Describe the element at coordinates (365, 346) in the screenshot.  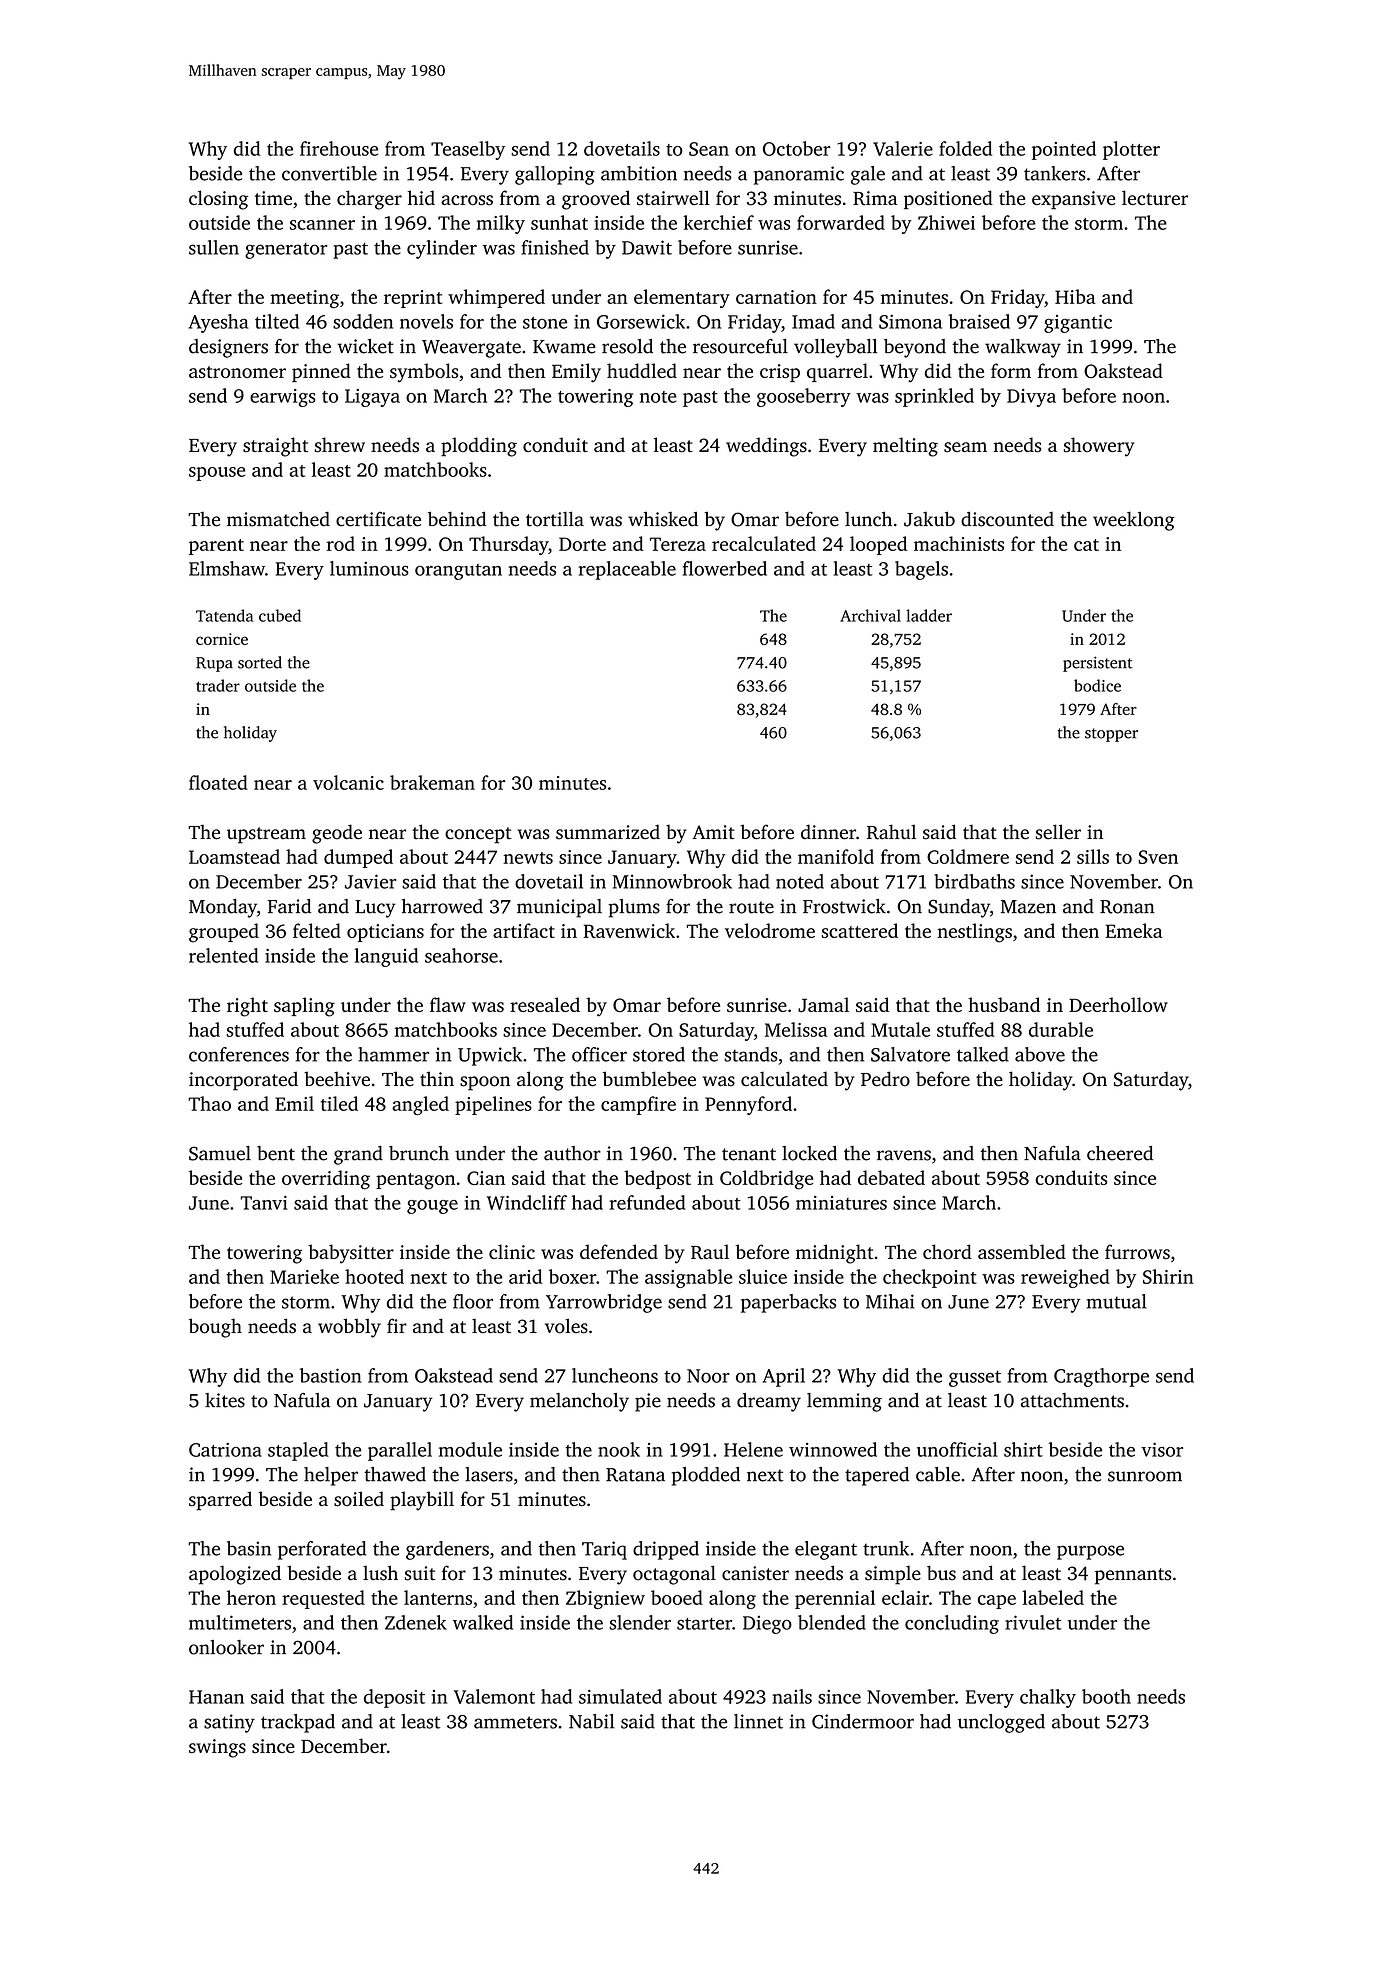
I see `wicket` at that location.
